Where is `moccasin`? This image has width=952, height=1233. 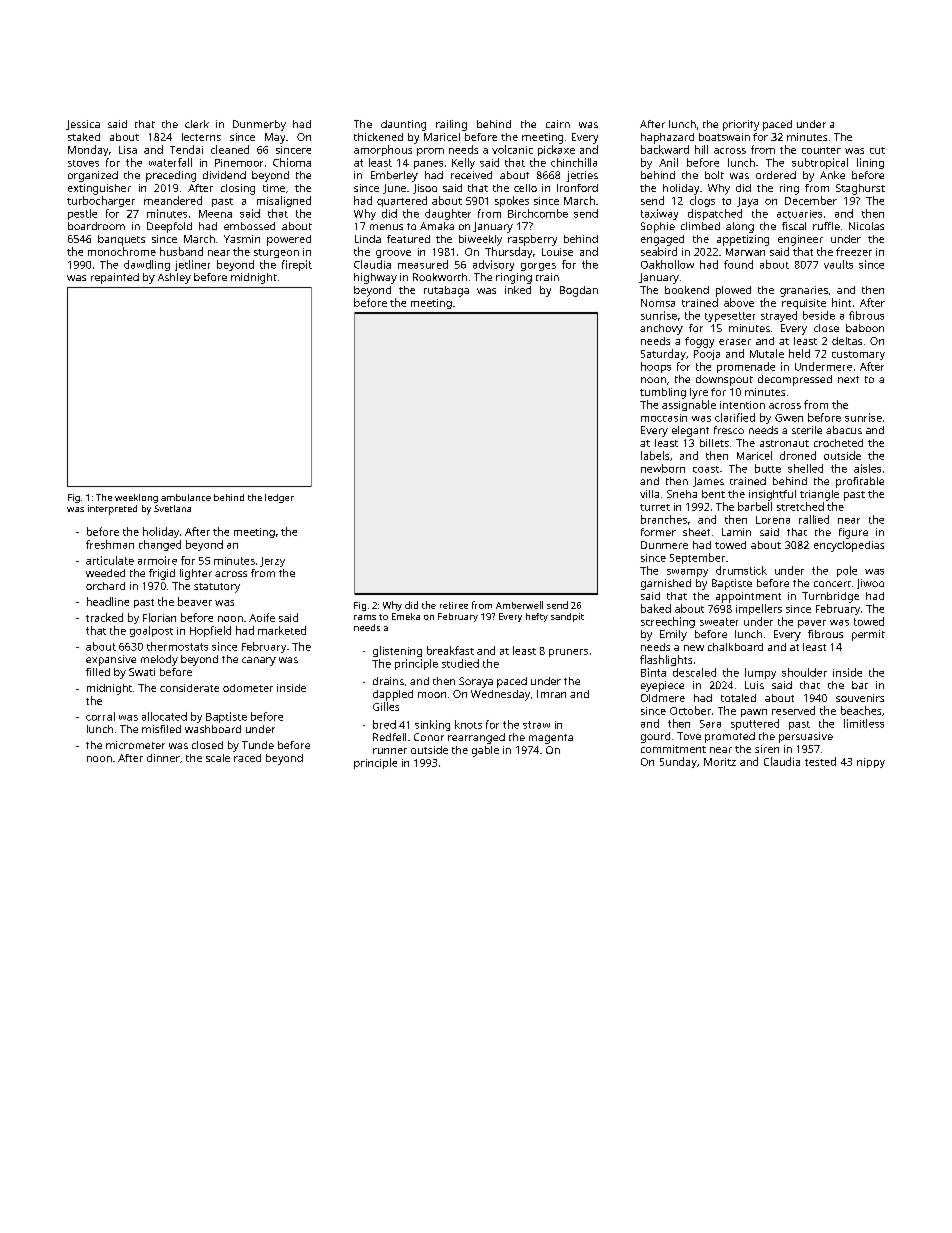
moccasin is located at coordinates (664, 418).
